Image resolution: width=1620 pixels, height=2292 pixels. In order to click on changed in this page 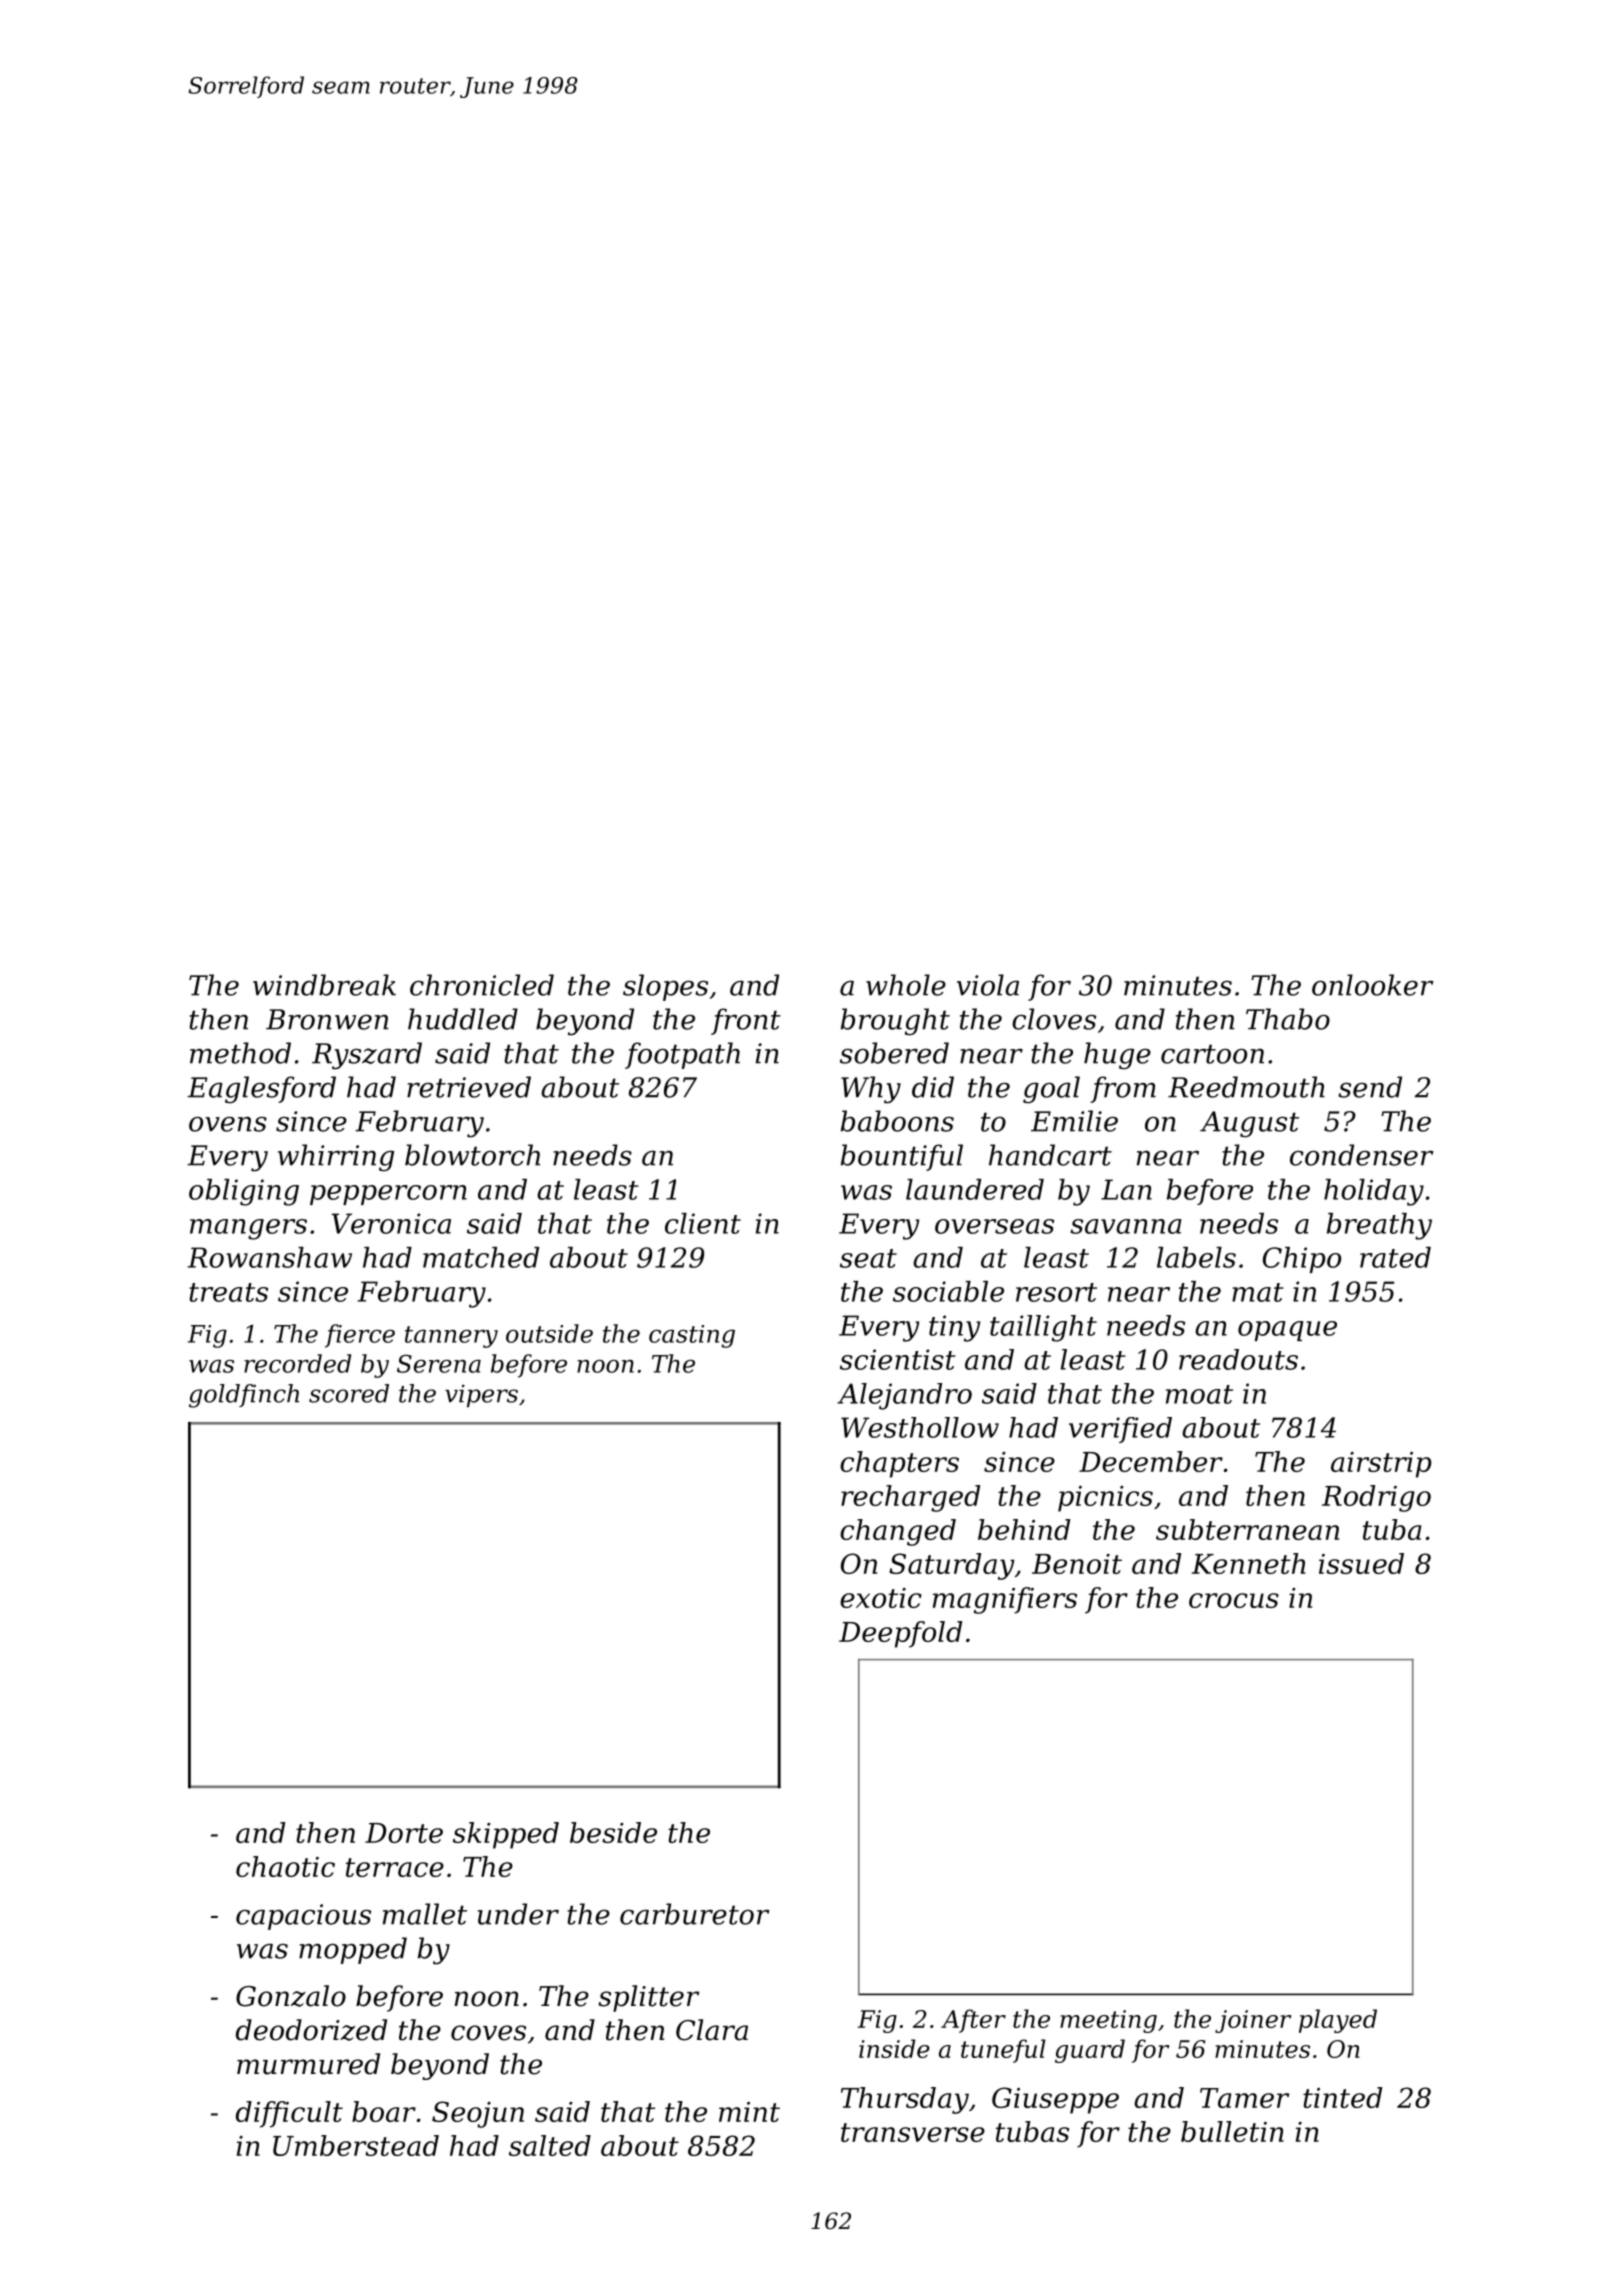, I will do `click(898, 1532)`.
